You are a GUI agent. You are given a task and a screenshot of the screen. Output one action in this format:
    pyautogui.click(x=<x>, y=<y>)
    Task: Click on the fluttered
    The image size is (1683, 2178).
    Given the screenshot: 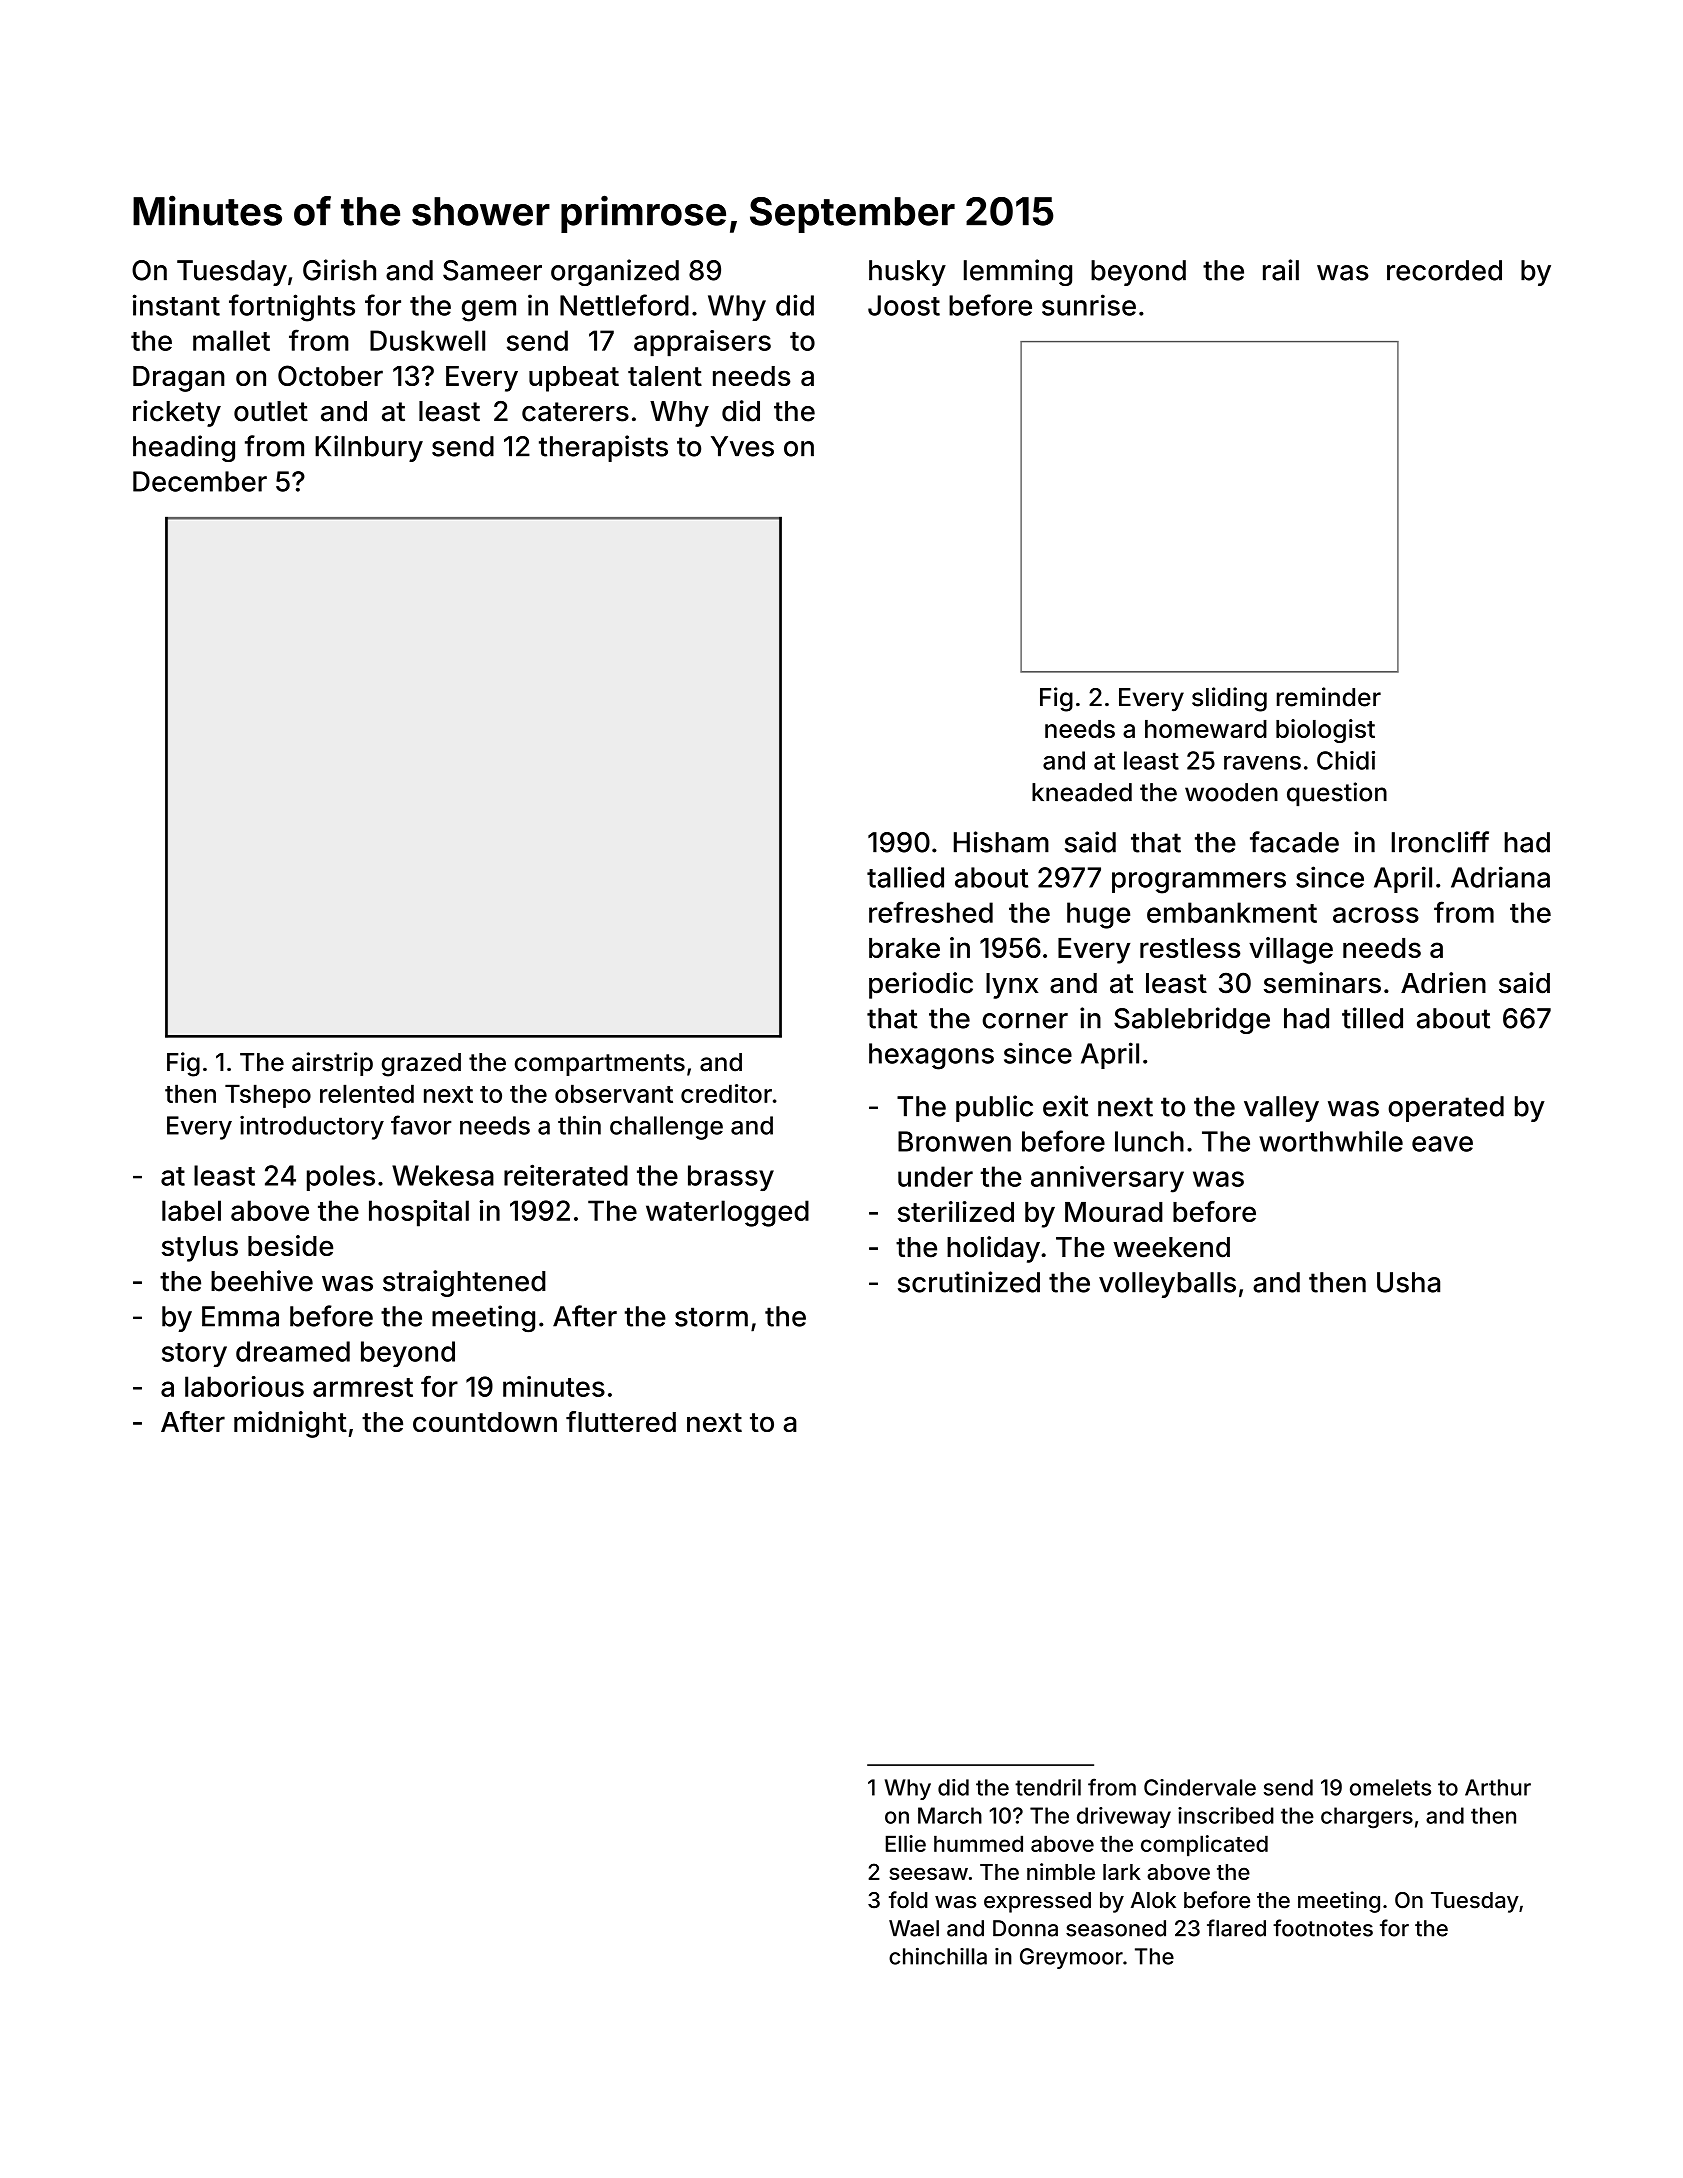 What is the action you would take?
    pyautogui.click(x=621, y=1421)
